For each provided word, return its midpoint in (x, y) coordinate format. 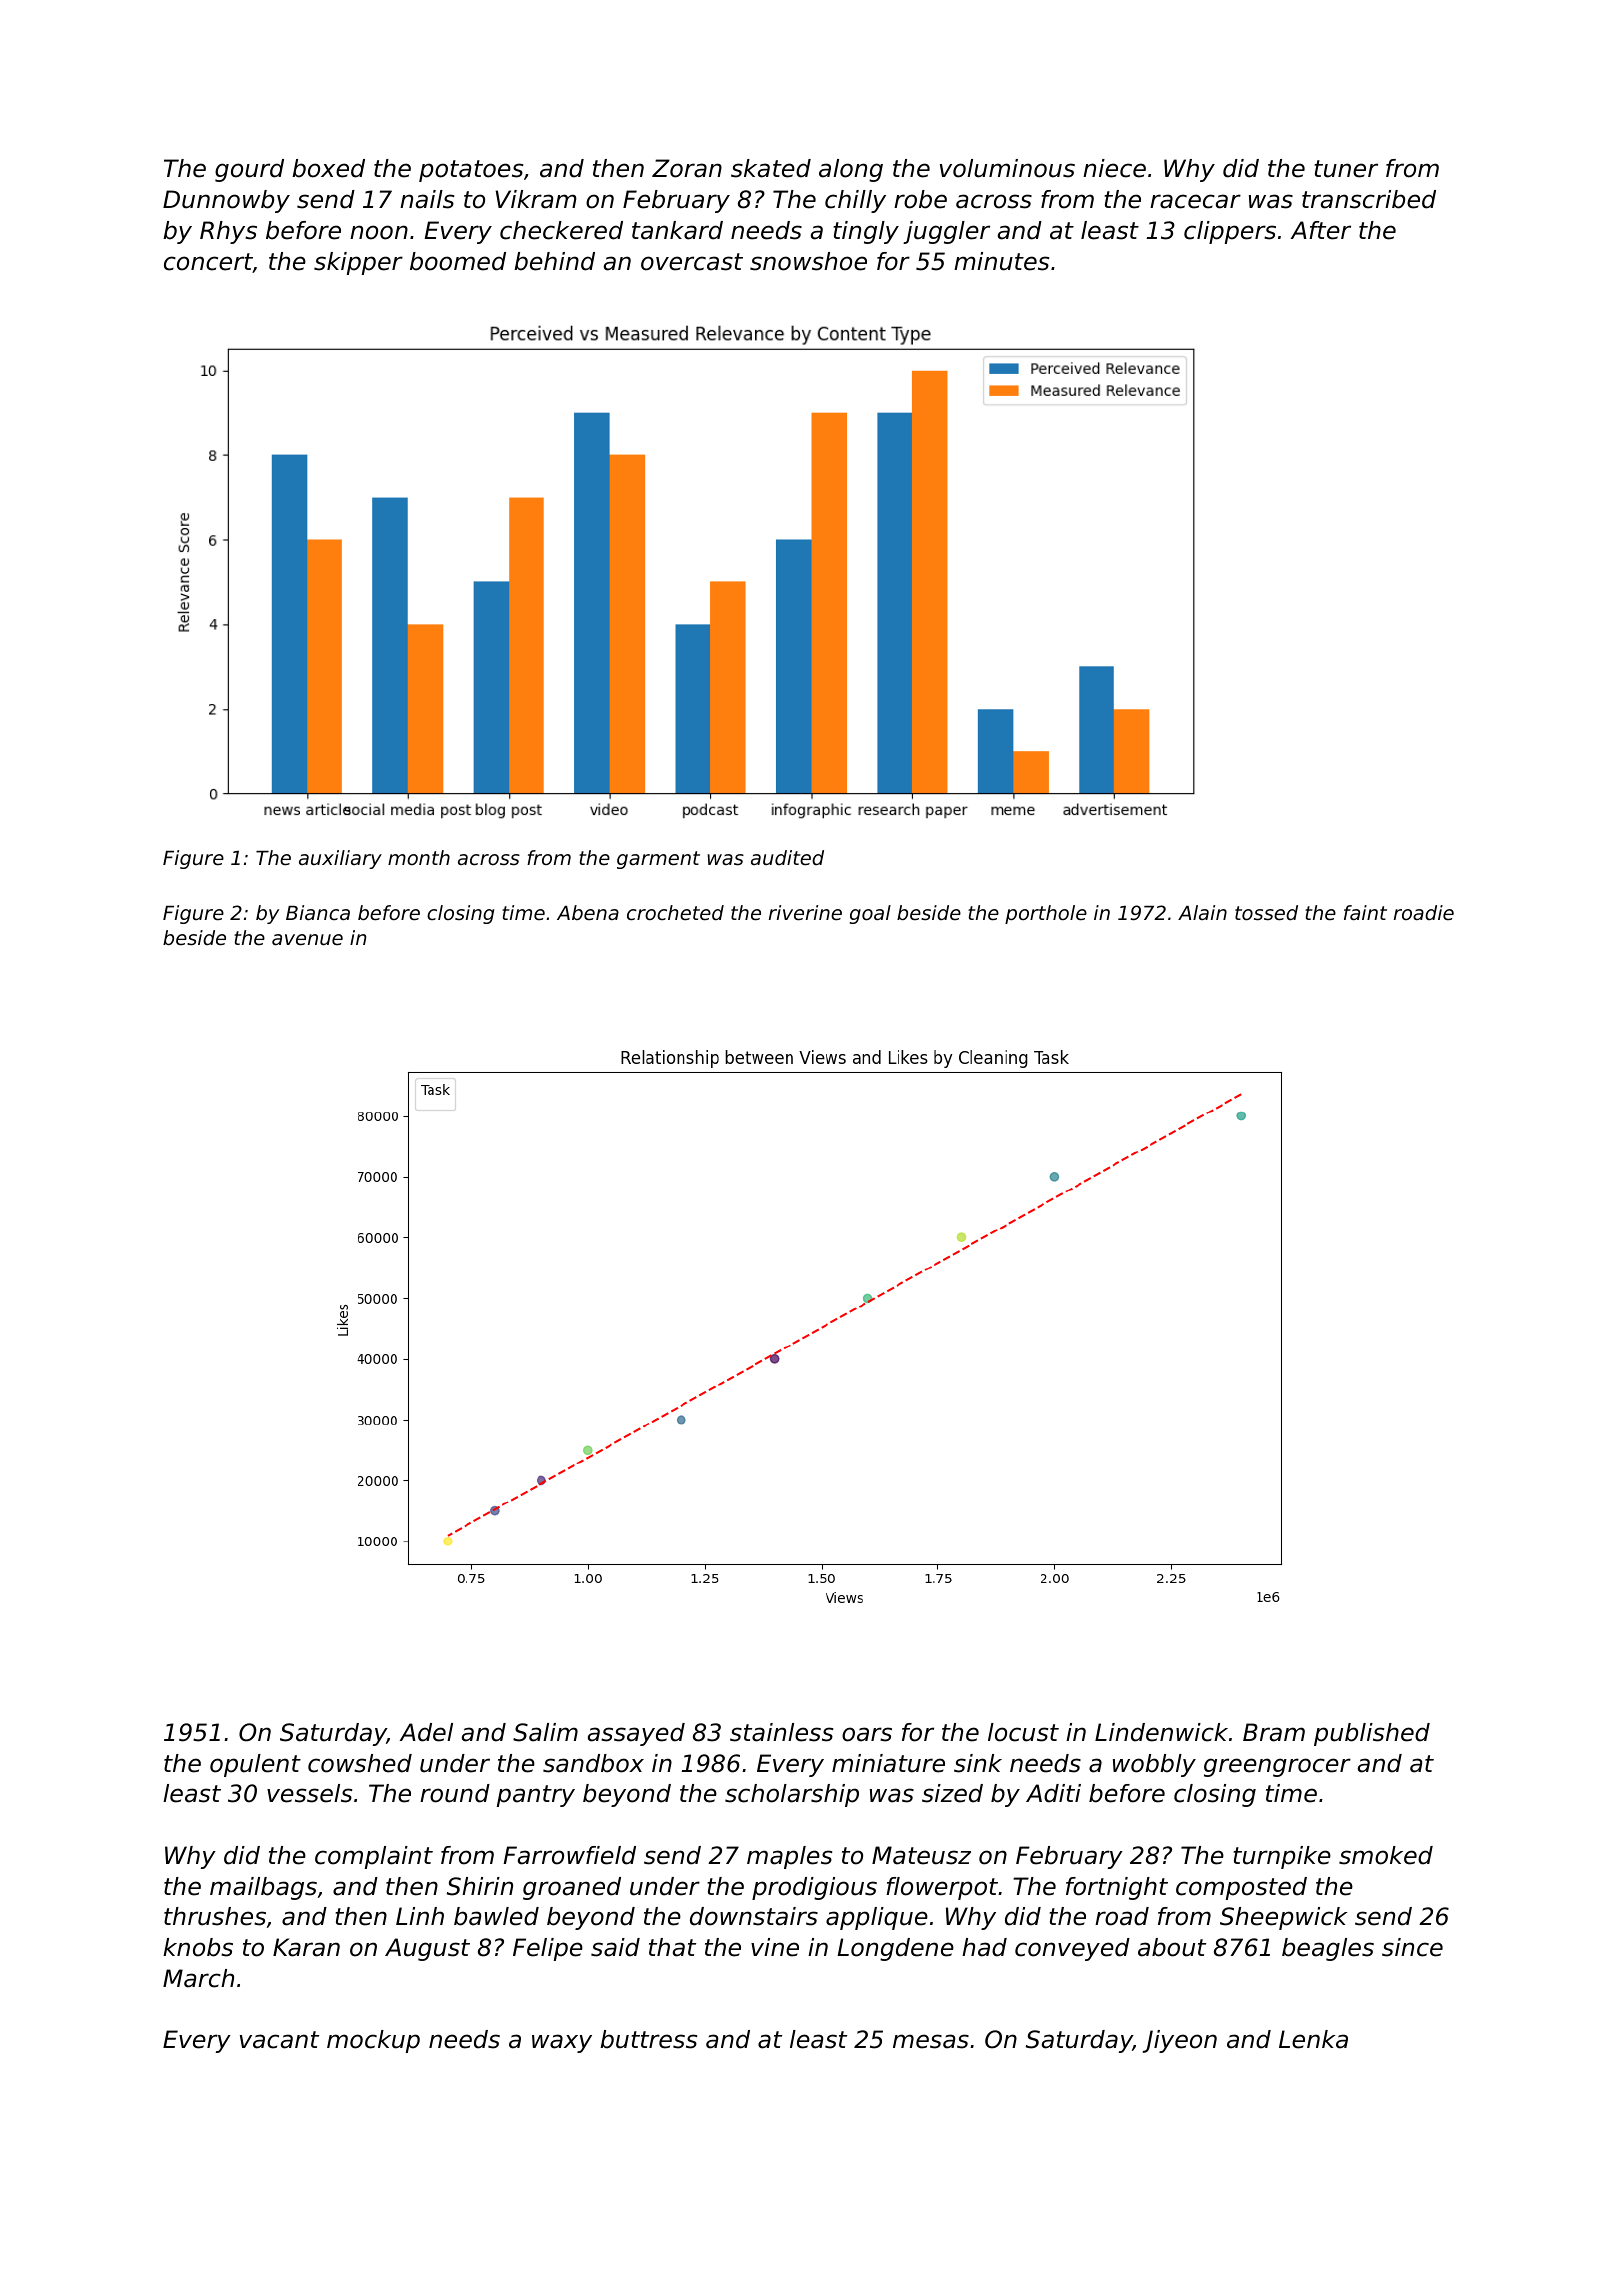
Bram (1274, 1732)
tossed (1266, 913)
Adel (426, 1732)
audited (787, 858)
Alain (1202, 912)
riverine (805, 913)
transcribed (1369, 199)
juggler (946, 232)
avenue (307, 940)
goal (870, 914)
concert (208, 263)
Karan (306, 1947)
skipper (358, 263)
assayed (636, 1734)
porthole (1046, 914)
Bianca (318, 912)
